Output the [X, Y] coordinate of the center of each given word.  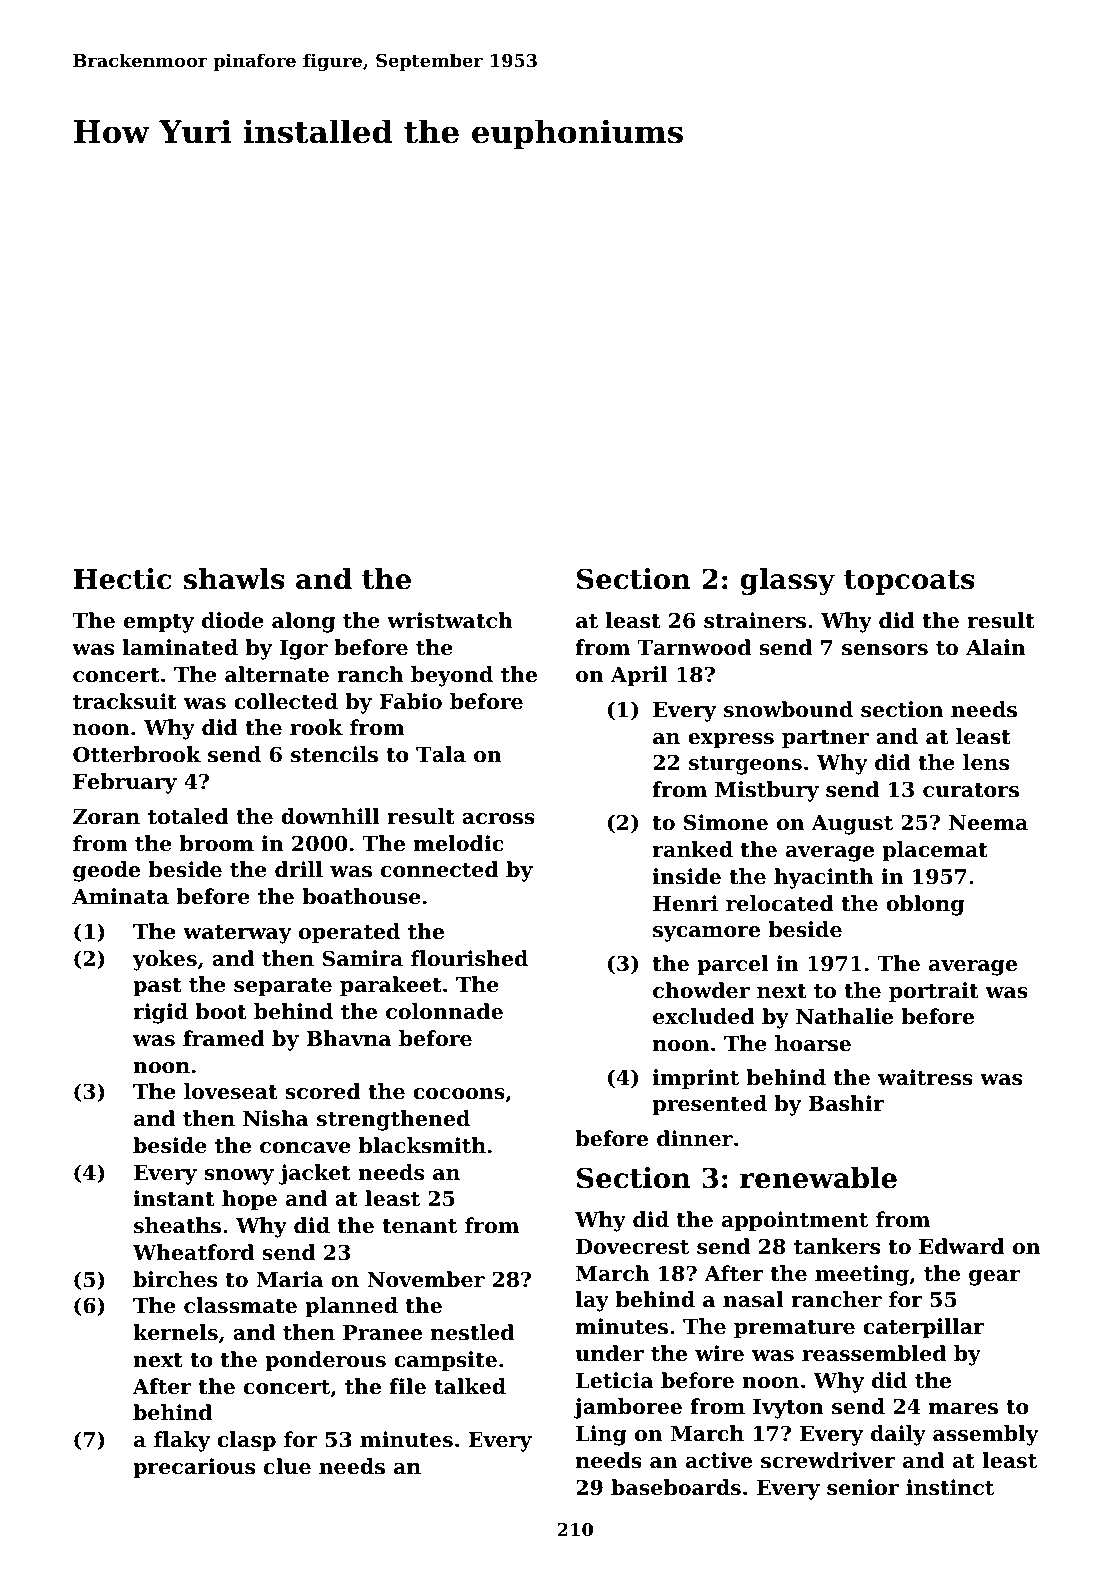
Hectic [123, 579]
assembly [986, 1435]
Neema [988, 823]
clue [287, 1466]
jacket [315, 1174]
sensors [885, 650]
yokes [165, 960]
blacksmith [422, 1145]
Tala [441, 754]
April [639, 676]
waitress [925, 1077]
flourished [469, 958]
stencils [334, 754]
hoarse [813, 1043]
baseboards [676, 1487]
